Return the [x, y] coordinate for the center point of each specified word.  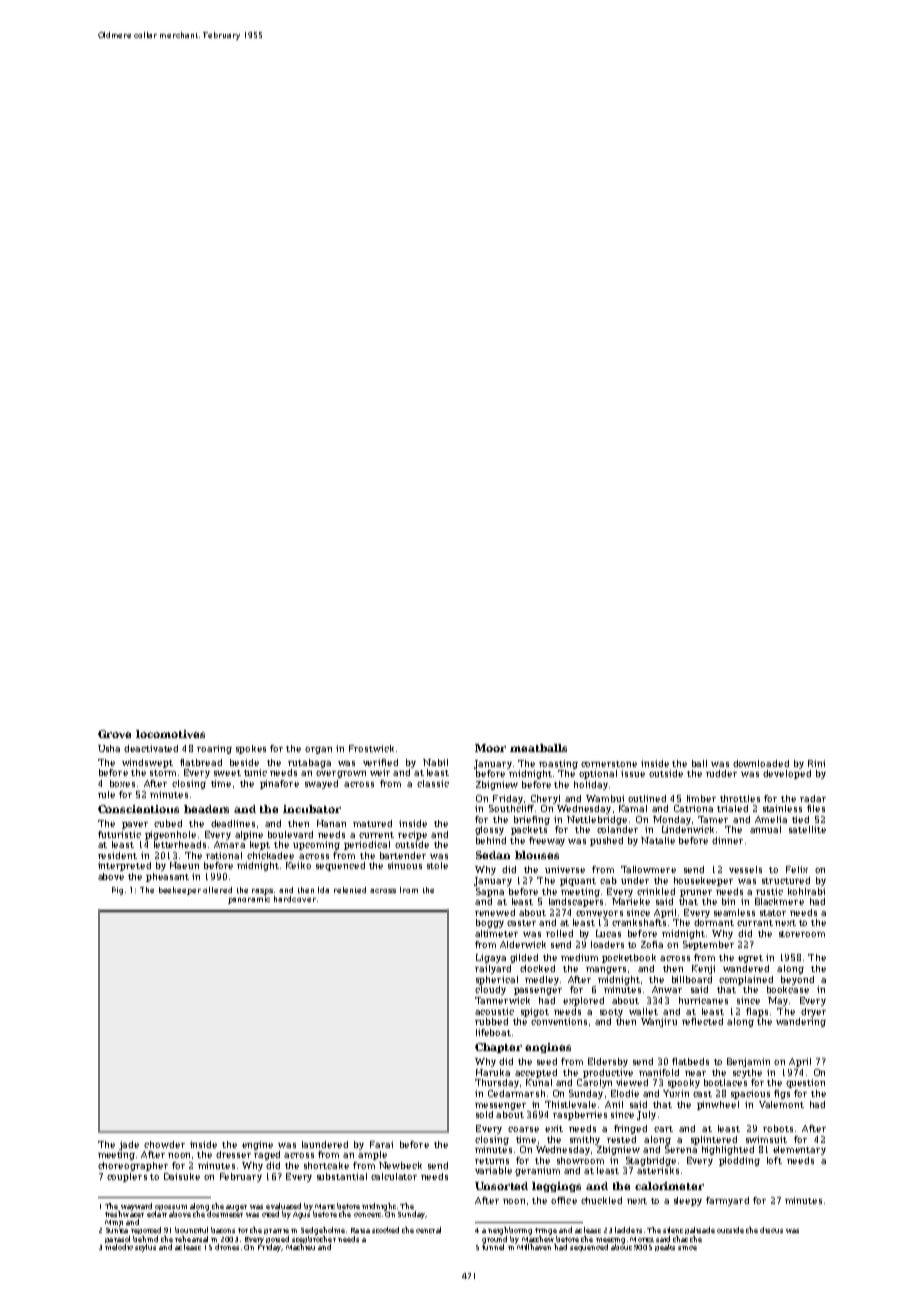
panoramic [249, 900]
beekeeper [180, 891]
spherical [497, 980]
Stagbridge [651, 1161]
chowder [164, 1144]
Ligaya [491, 958]
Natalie [658, 840]
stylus [145, 1248]
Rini [816, 763]
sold [484, 1114]
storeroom [802, 934]
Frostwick [371, 748]
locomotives [170, 734]
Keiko [298, 865]
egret [750, 959]
